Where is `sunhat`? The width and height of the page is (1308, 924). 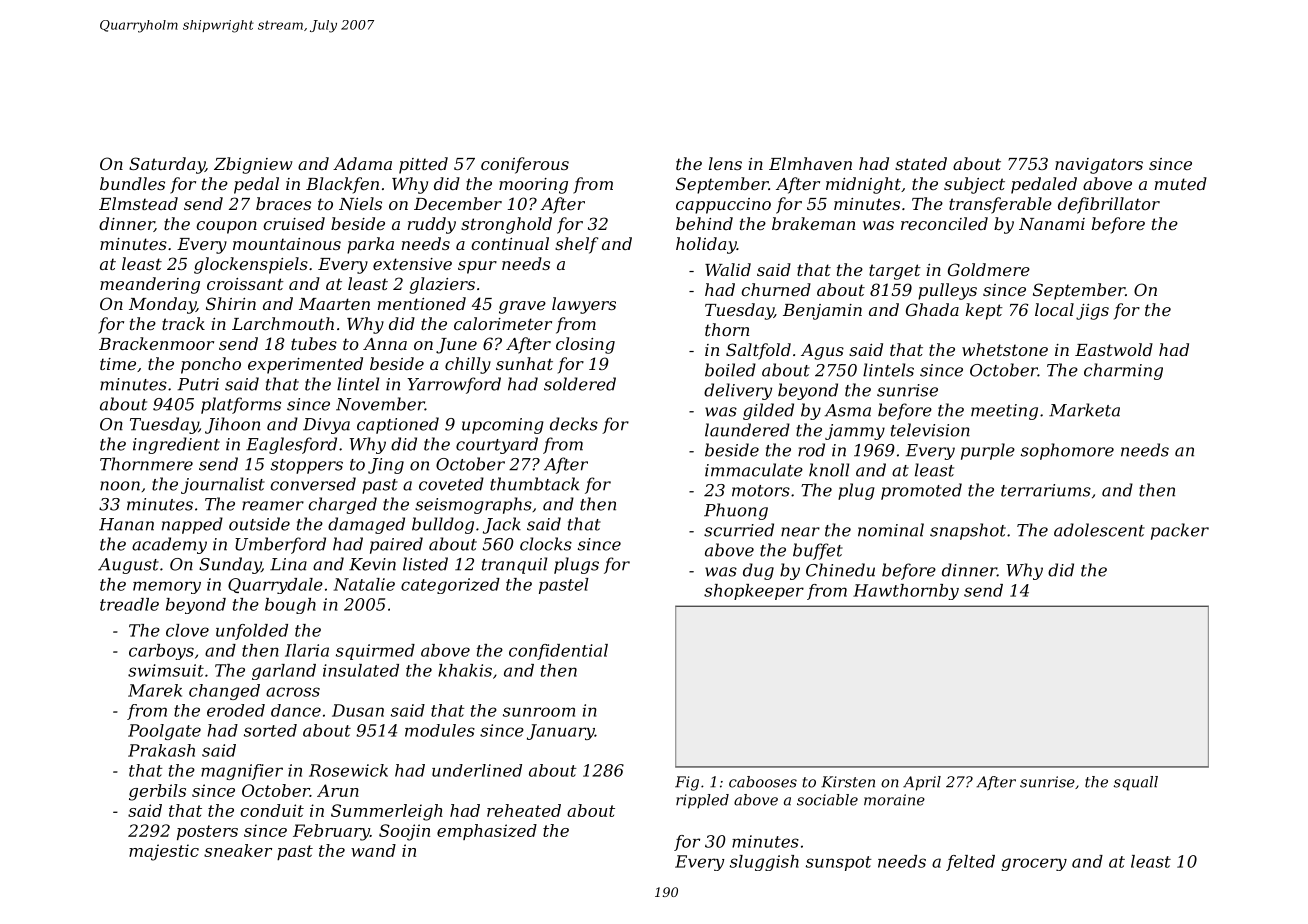
sunhat is located at coordinates (524, 363).
